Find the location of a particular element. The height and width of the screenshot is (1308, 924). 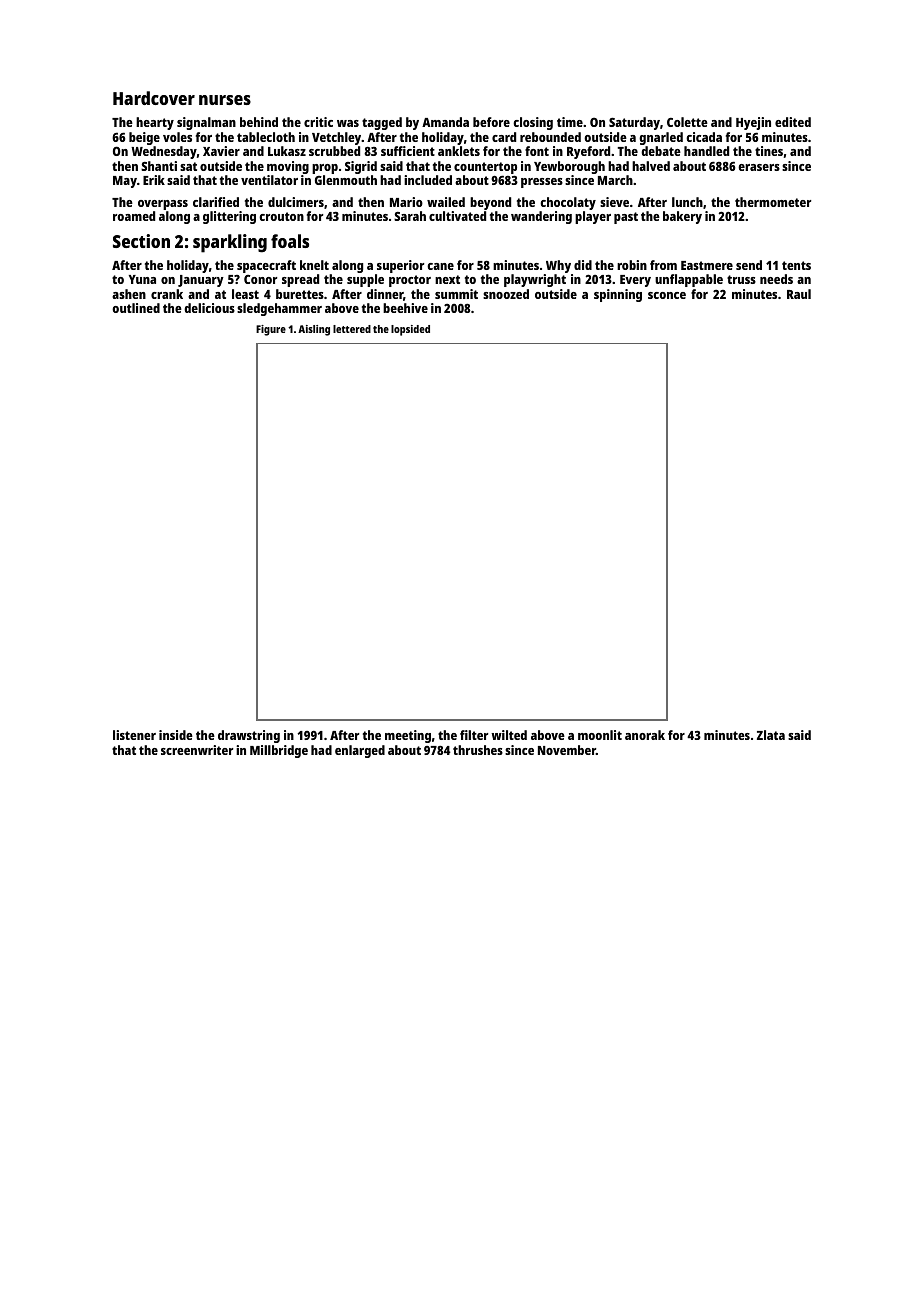

lopsided is located at coordinates (410, 330).
